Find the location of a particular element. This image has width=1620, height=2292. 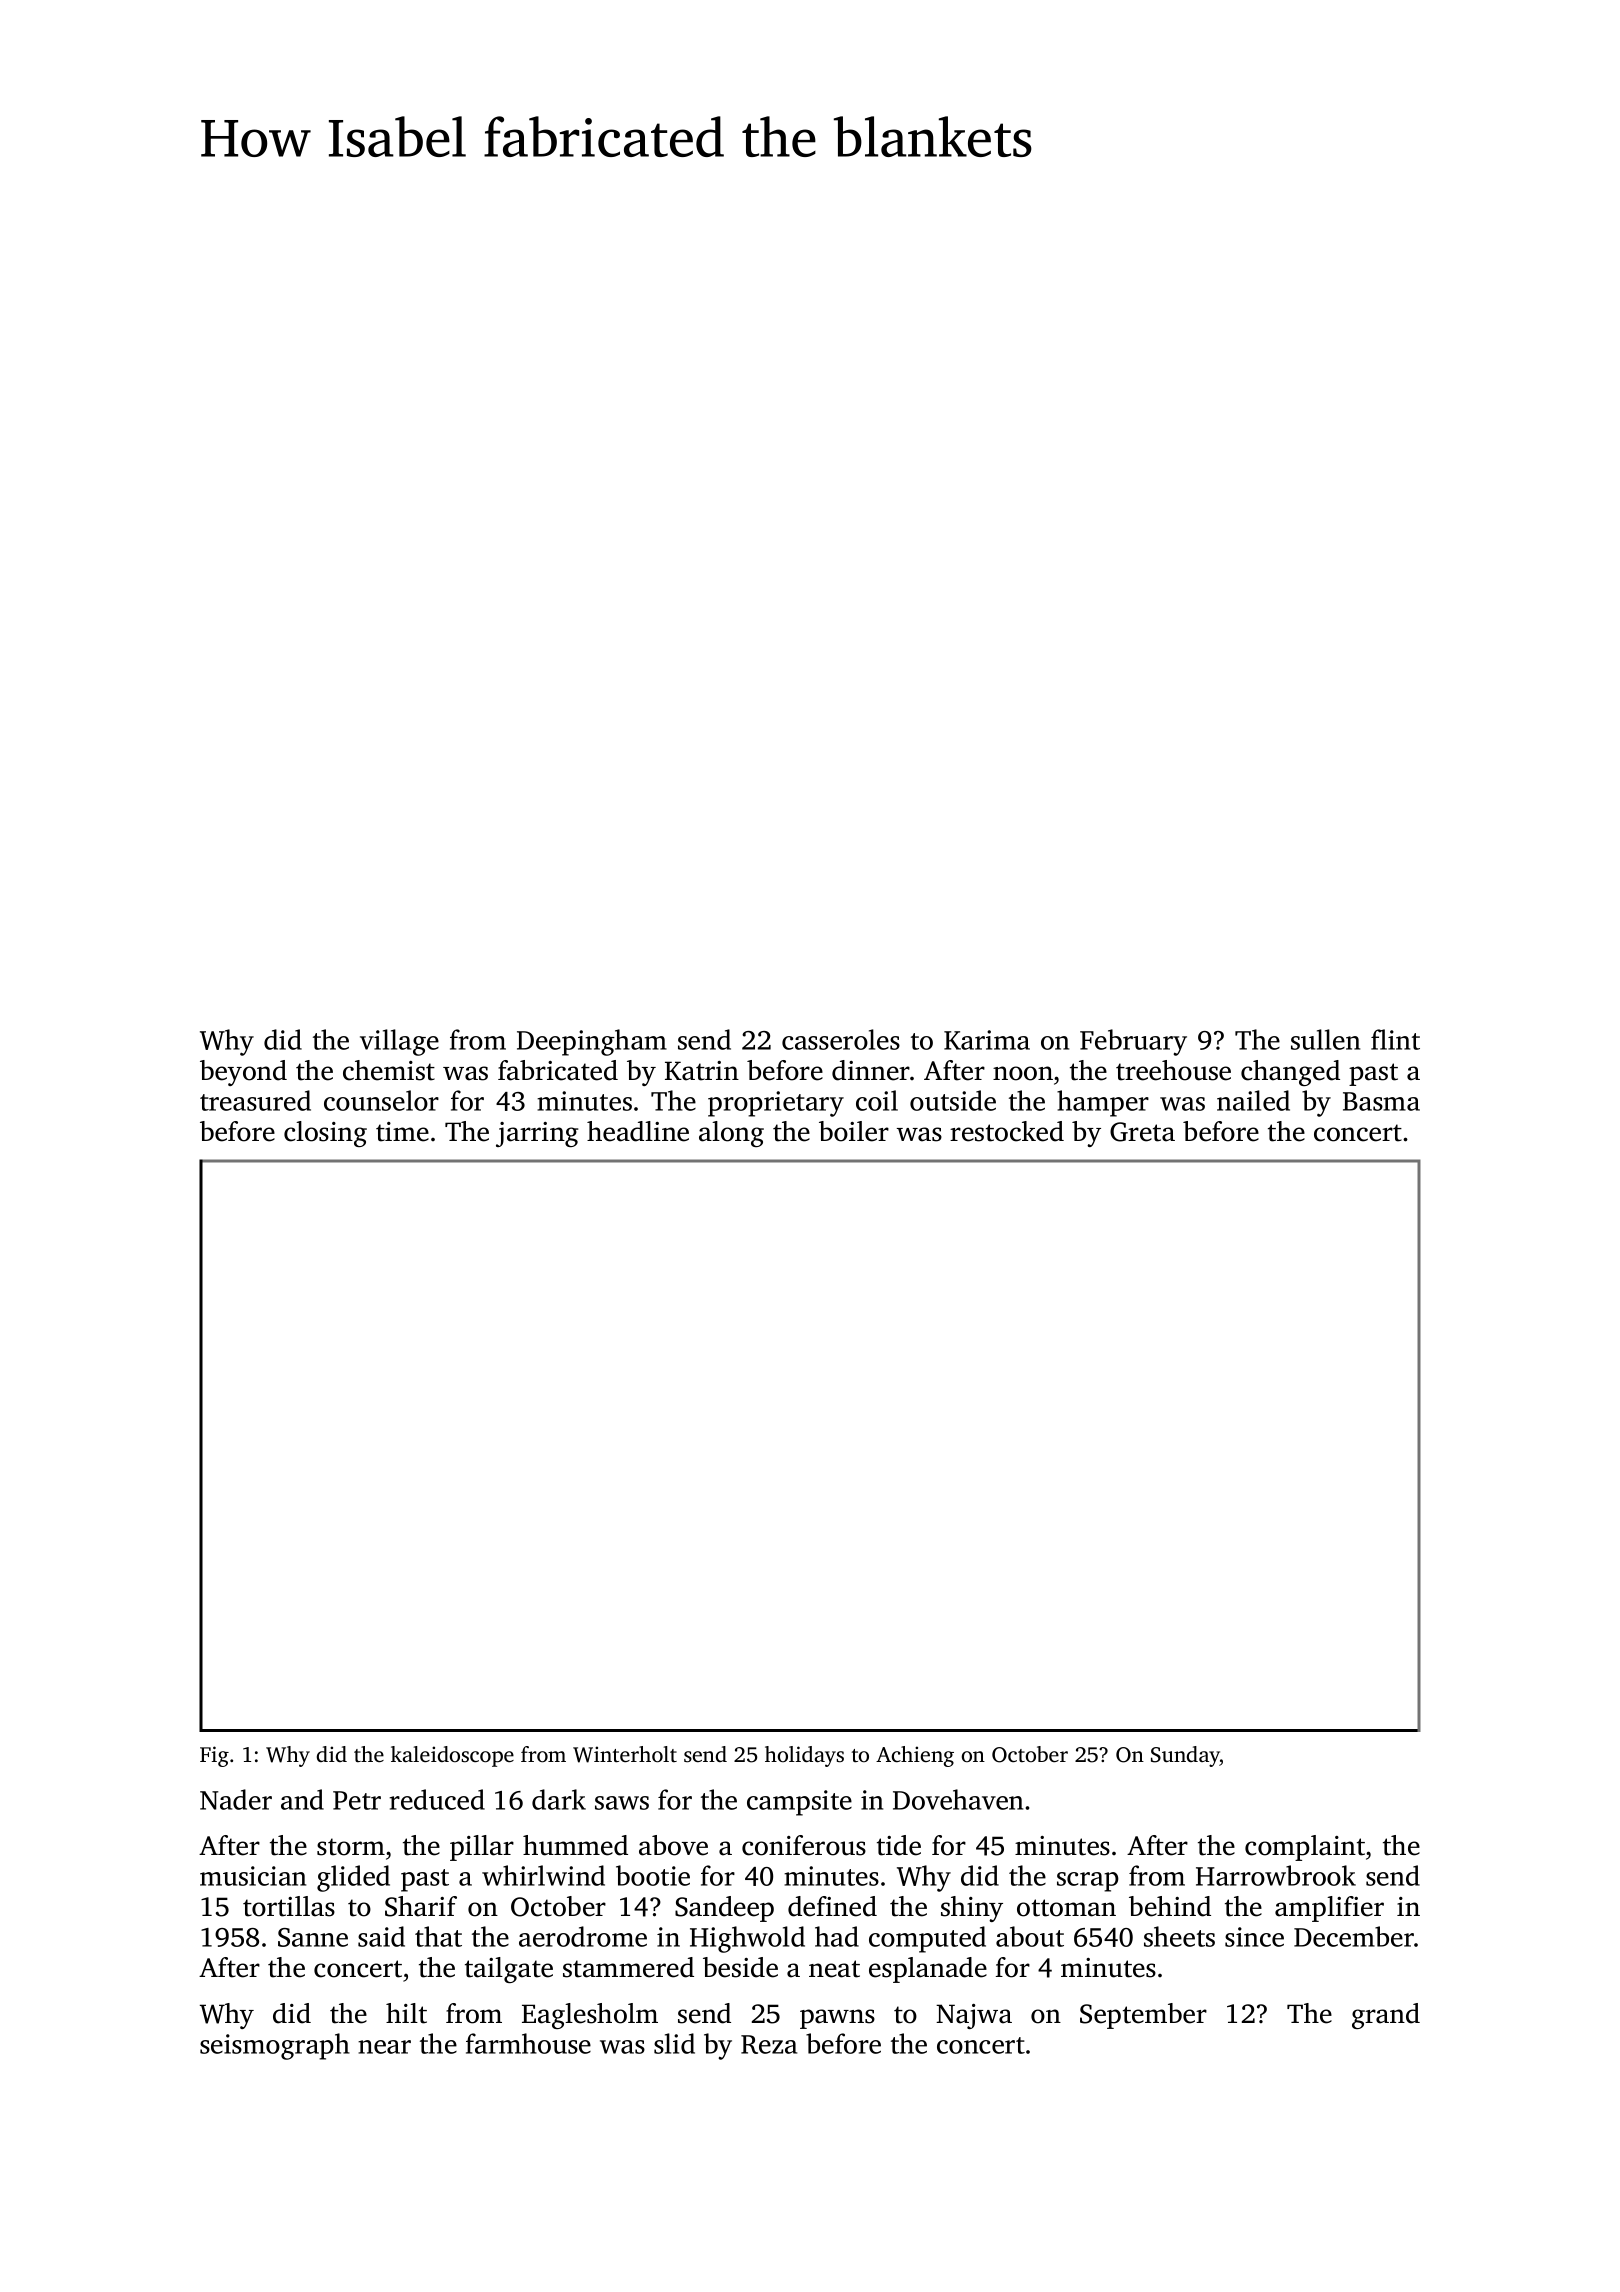

September is located at coordinates (1143, 2016).
